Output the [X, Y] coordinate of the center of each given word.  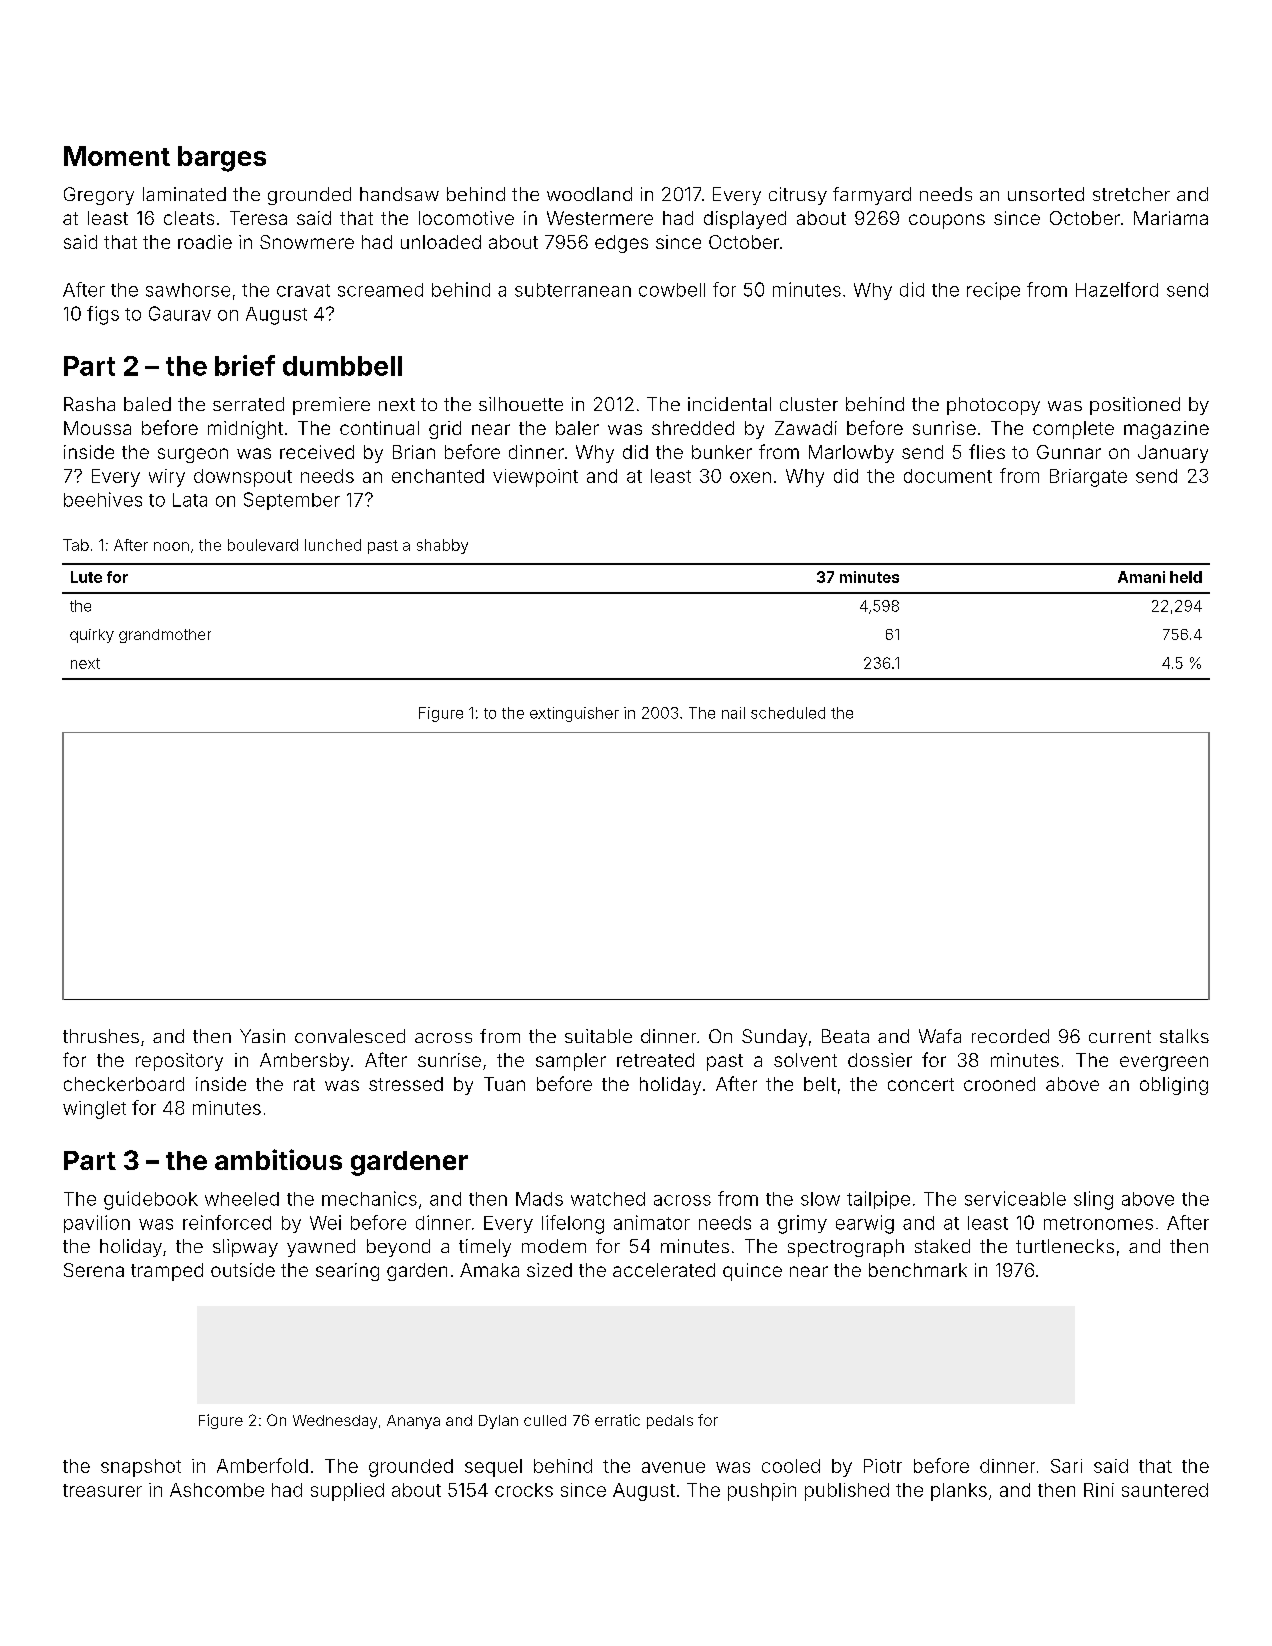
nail [733, 713]
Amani [1141, 577]
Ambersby [304, 1062]
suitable [598, 1036]
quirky [92, 636]
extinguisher [574, 714]
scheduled [788, 713]
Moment [117, 156]
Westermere [600, 218]
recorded [1010, 1036]
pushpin [762, 1492]
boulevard [263, 545]
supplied [347, 1492]
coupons [947, 221]
